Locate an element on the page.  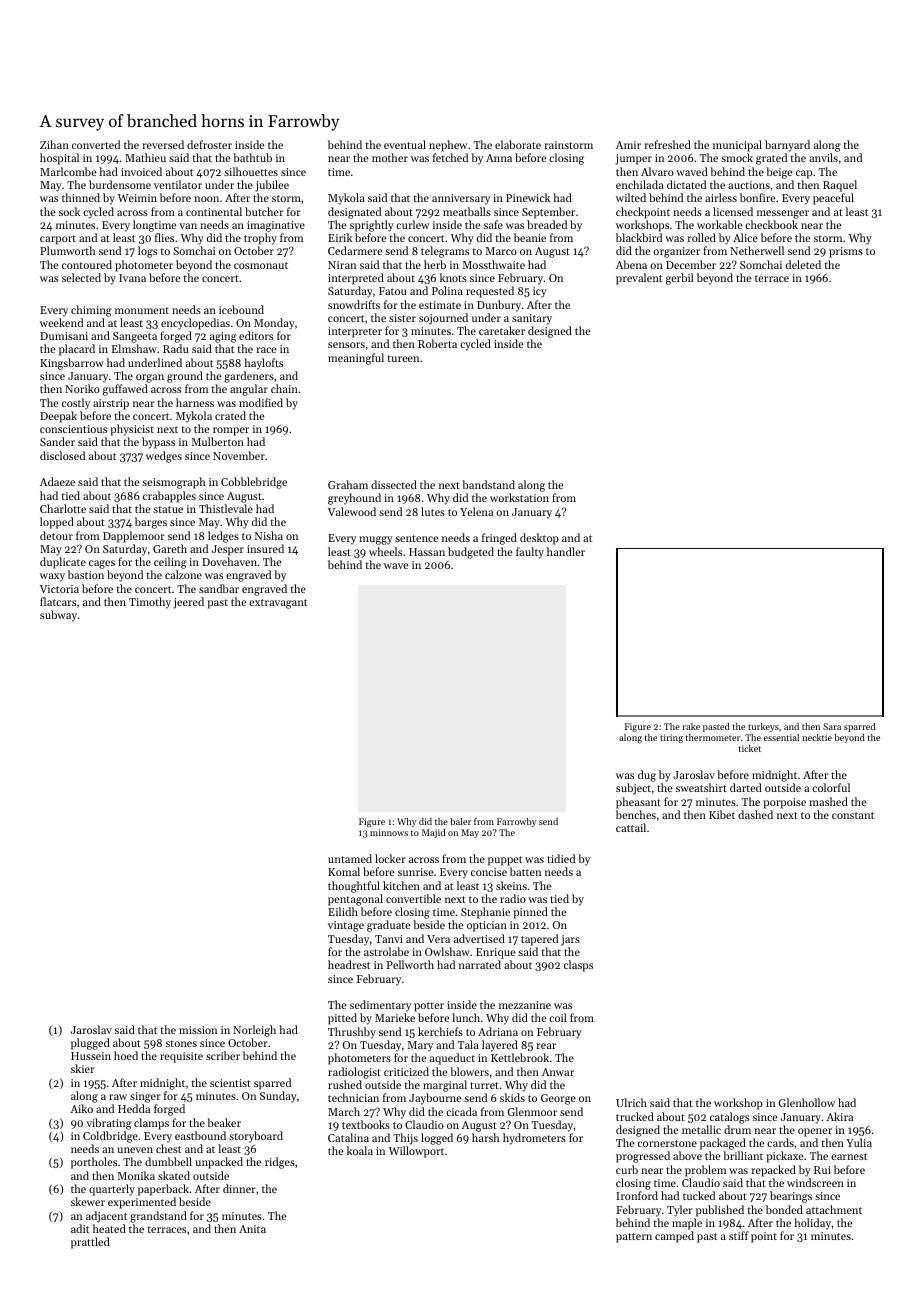
Sara is located at coordinates (832, 726).
